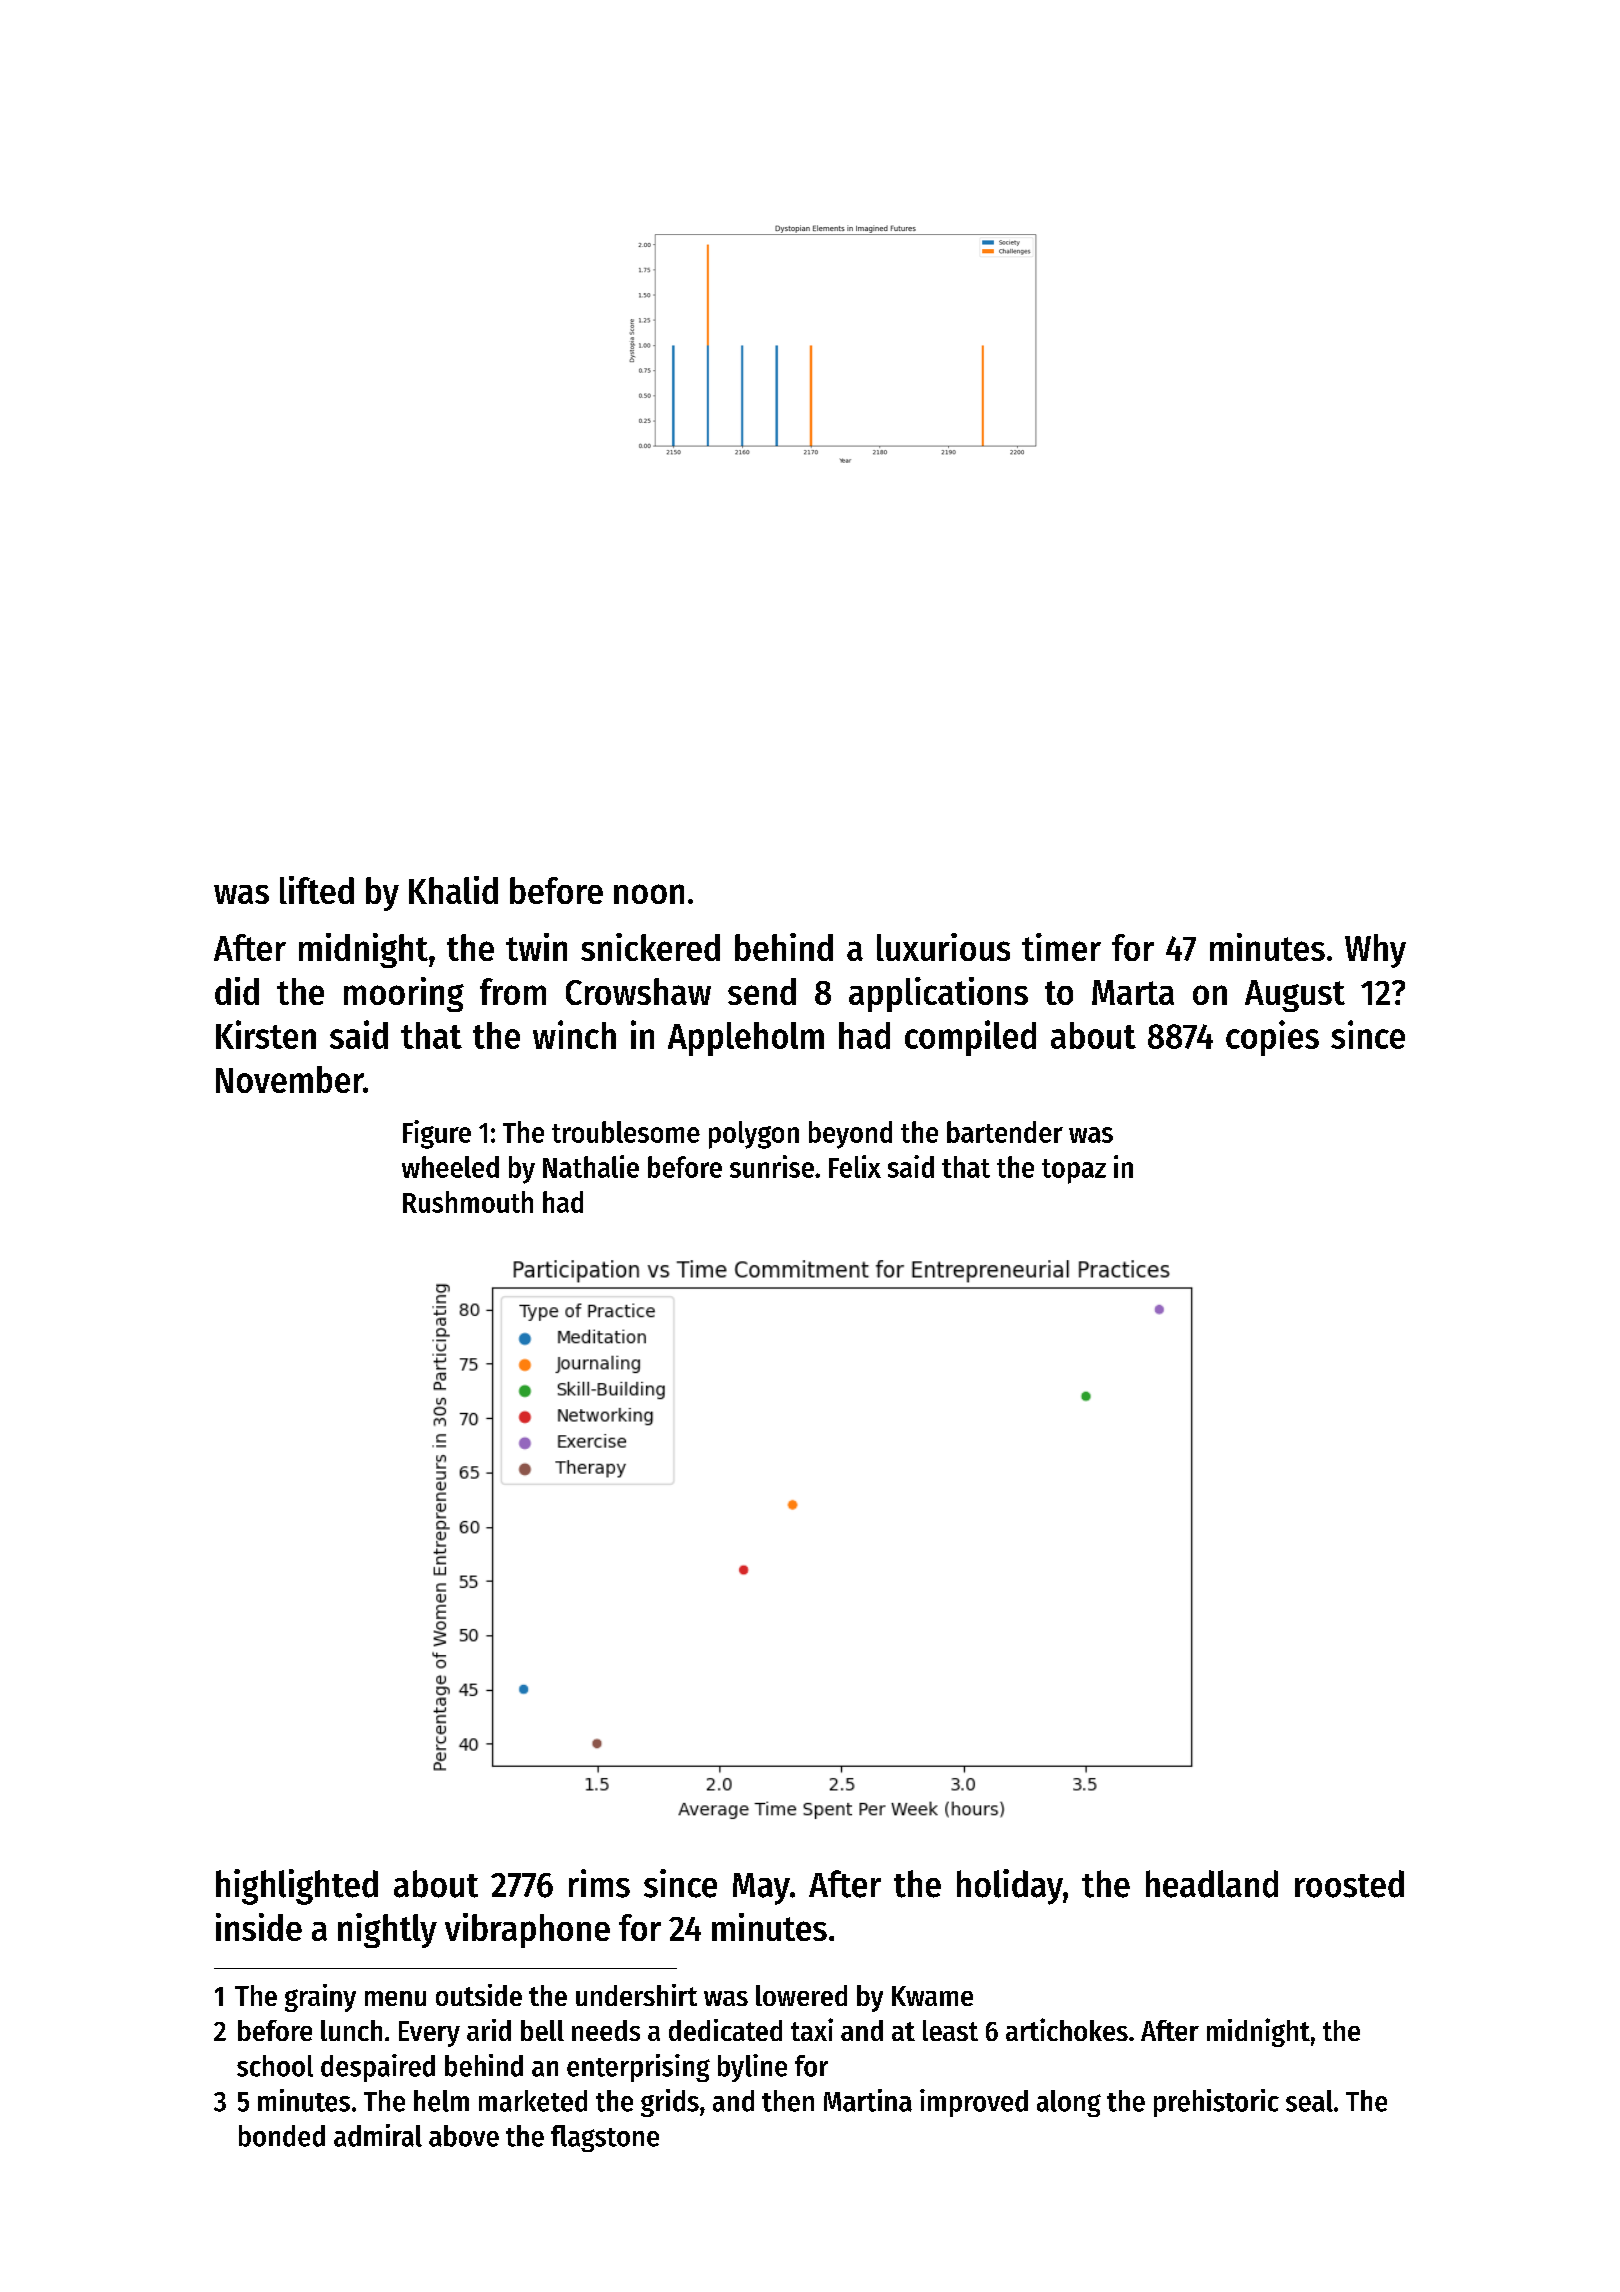 Image resolution: width=1620 pixels, height=2292 pixels. What do you see at coordinates (1212, 1884) in the page?
I see `headland` at bounding box center [1212, 1884].
